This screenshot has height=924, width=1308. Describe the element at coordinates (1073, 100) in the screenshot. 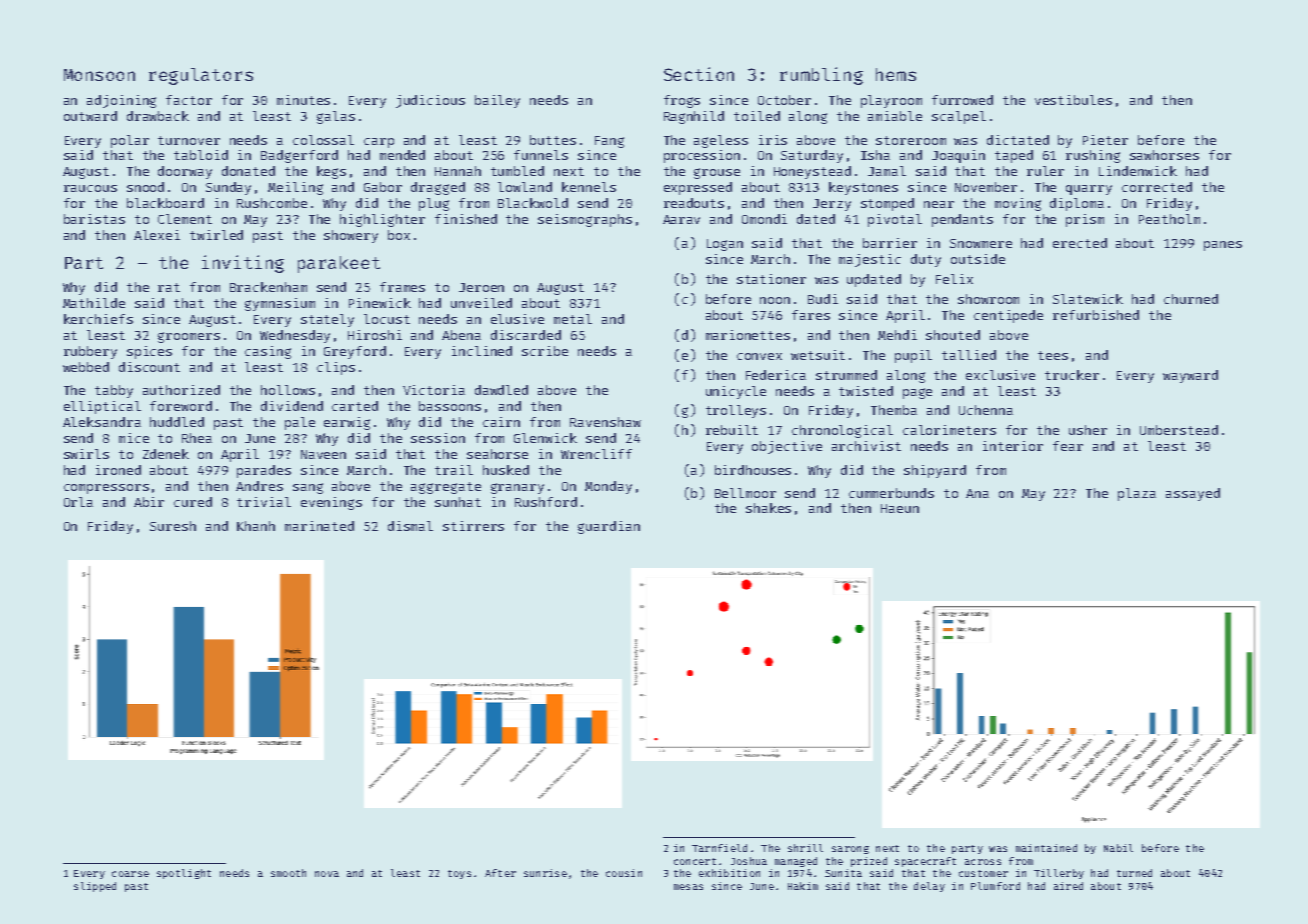

I see `vestibules` at that location.
